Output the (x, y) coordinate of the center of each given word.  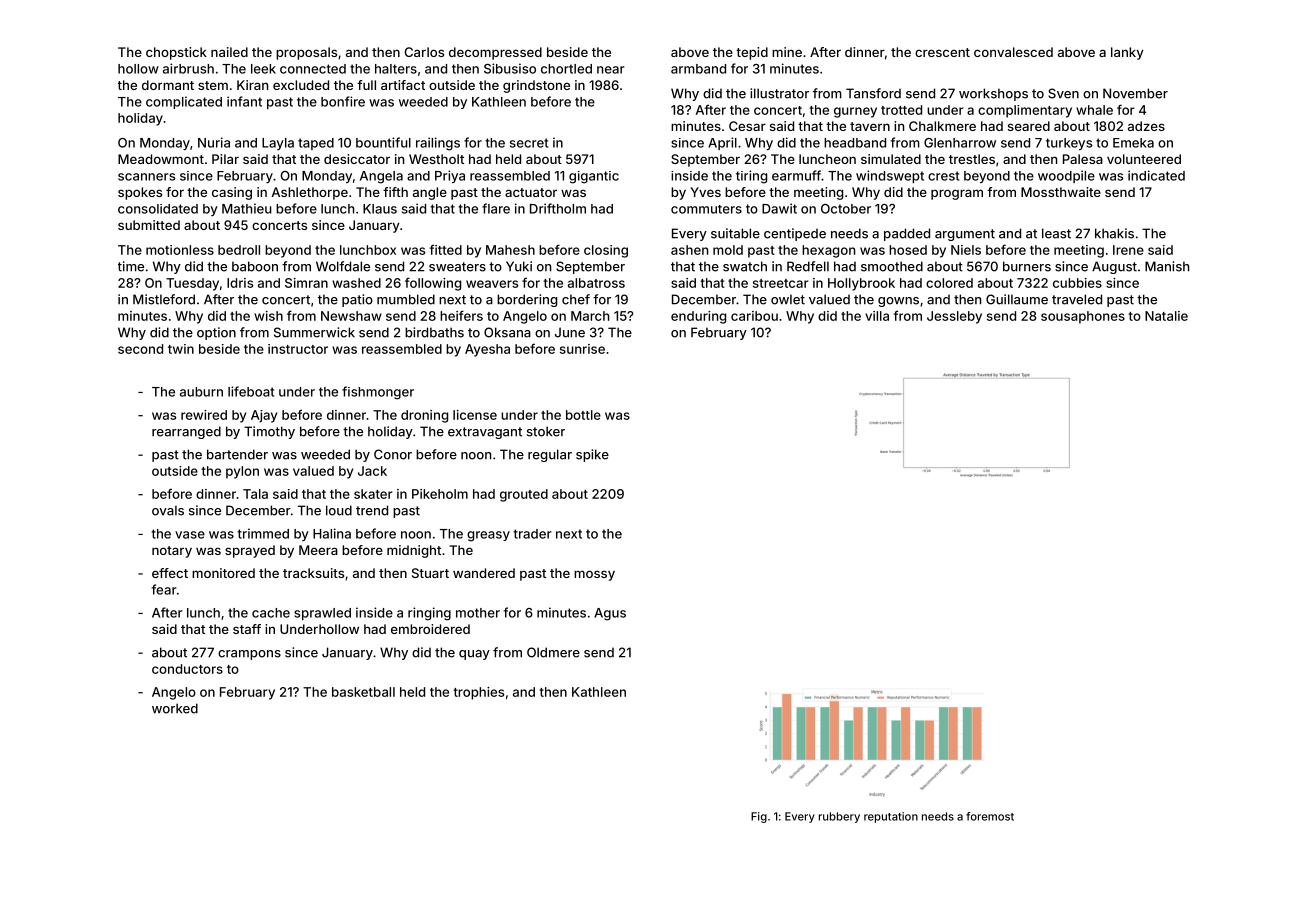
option (216, 333)
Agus (610, 614)
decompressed (495, 53)
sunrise (582, 349)
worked (175, 708)
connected (313, 69)
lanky (1127, 53)
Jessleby (954, 317)
